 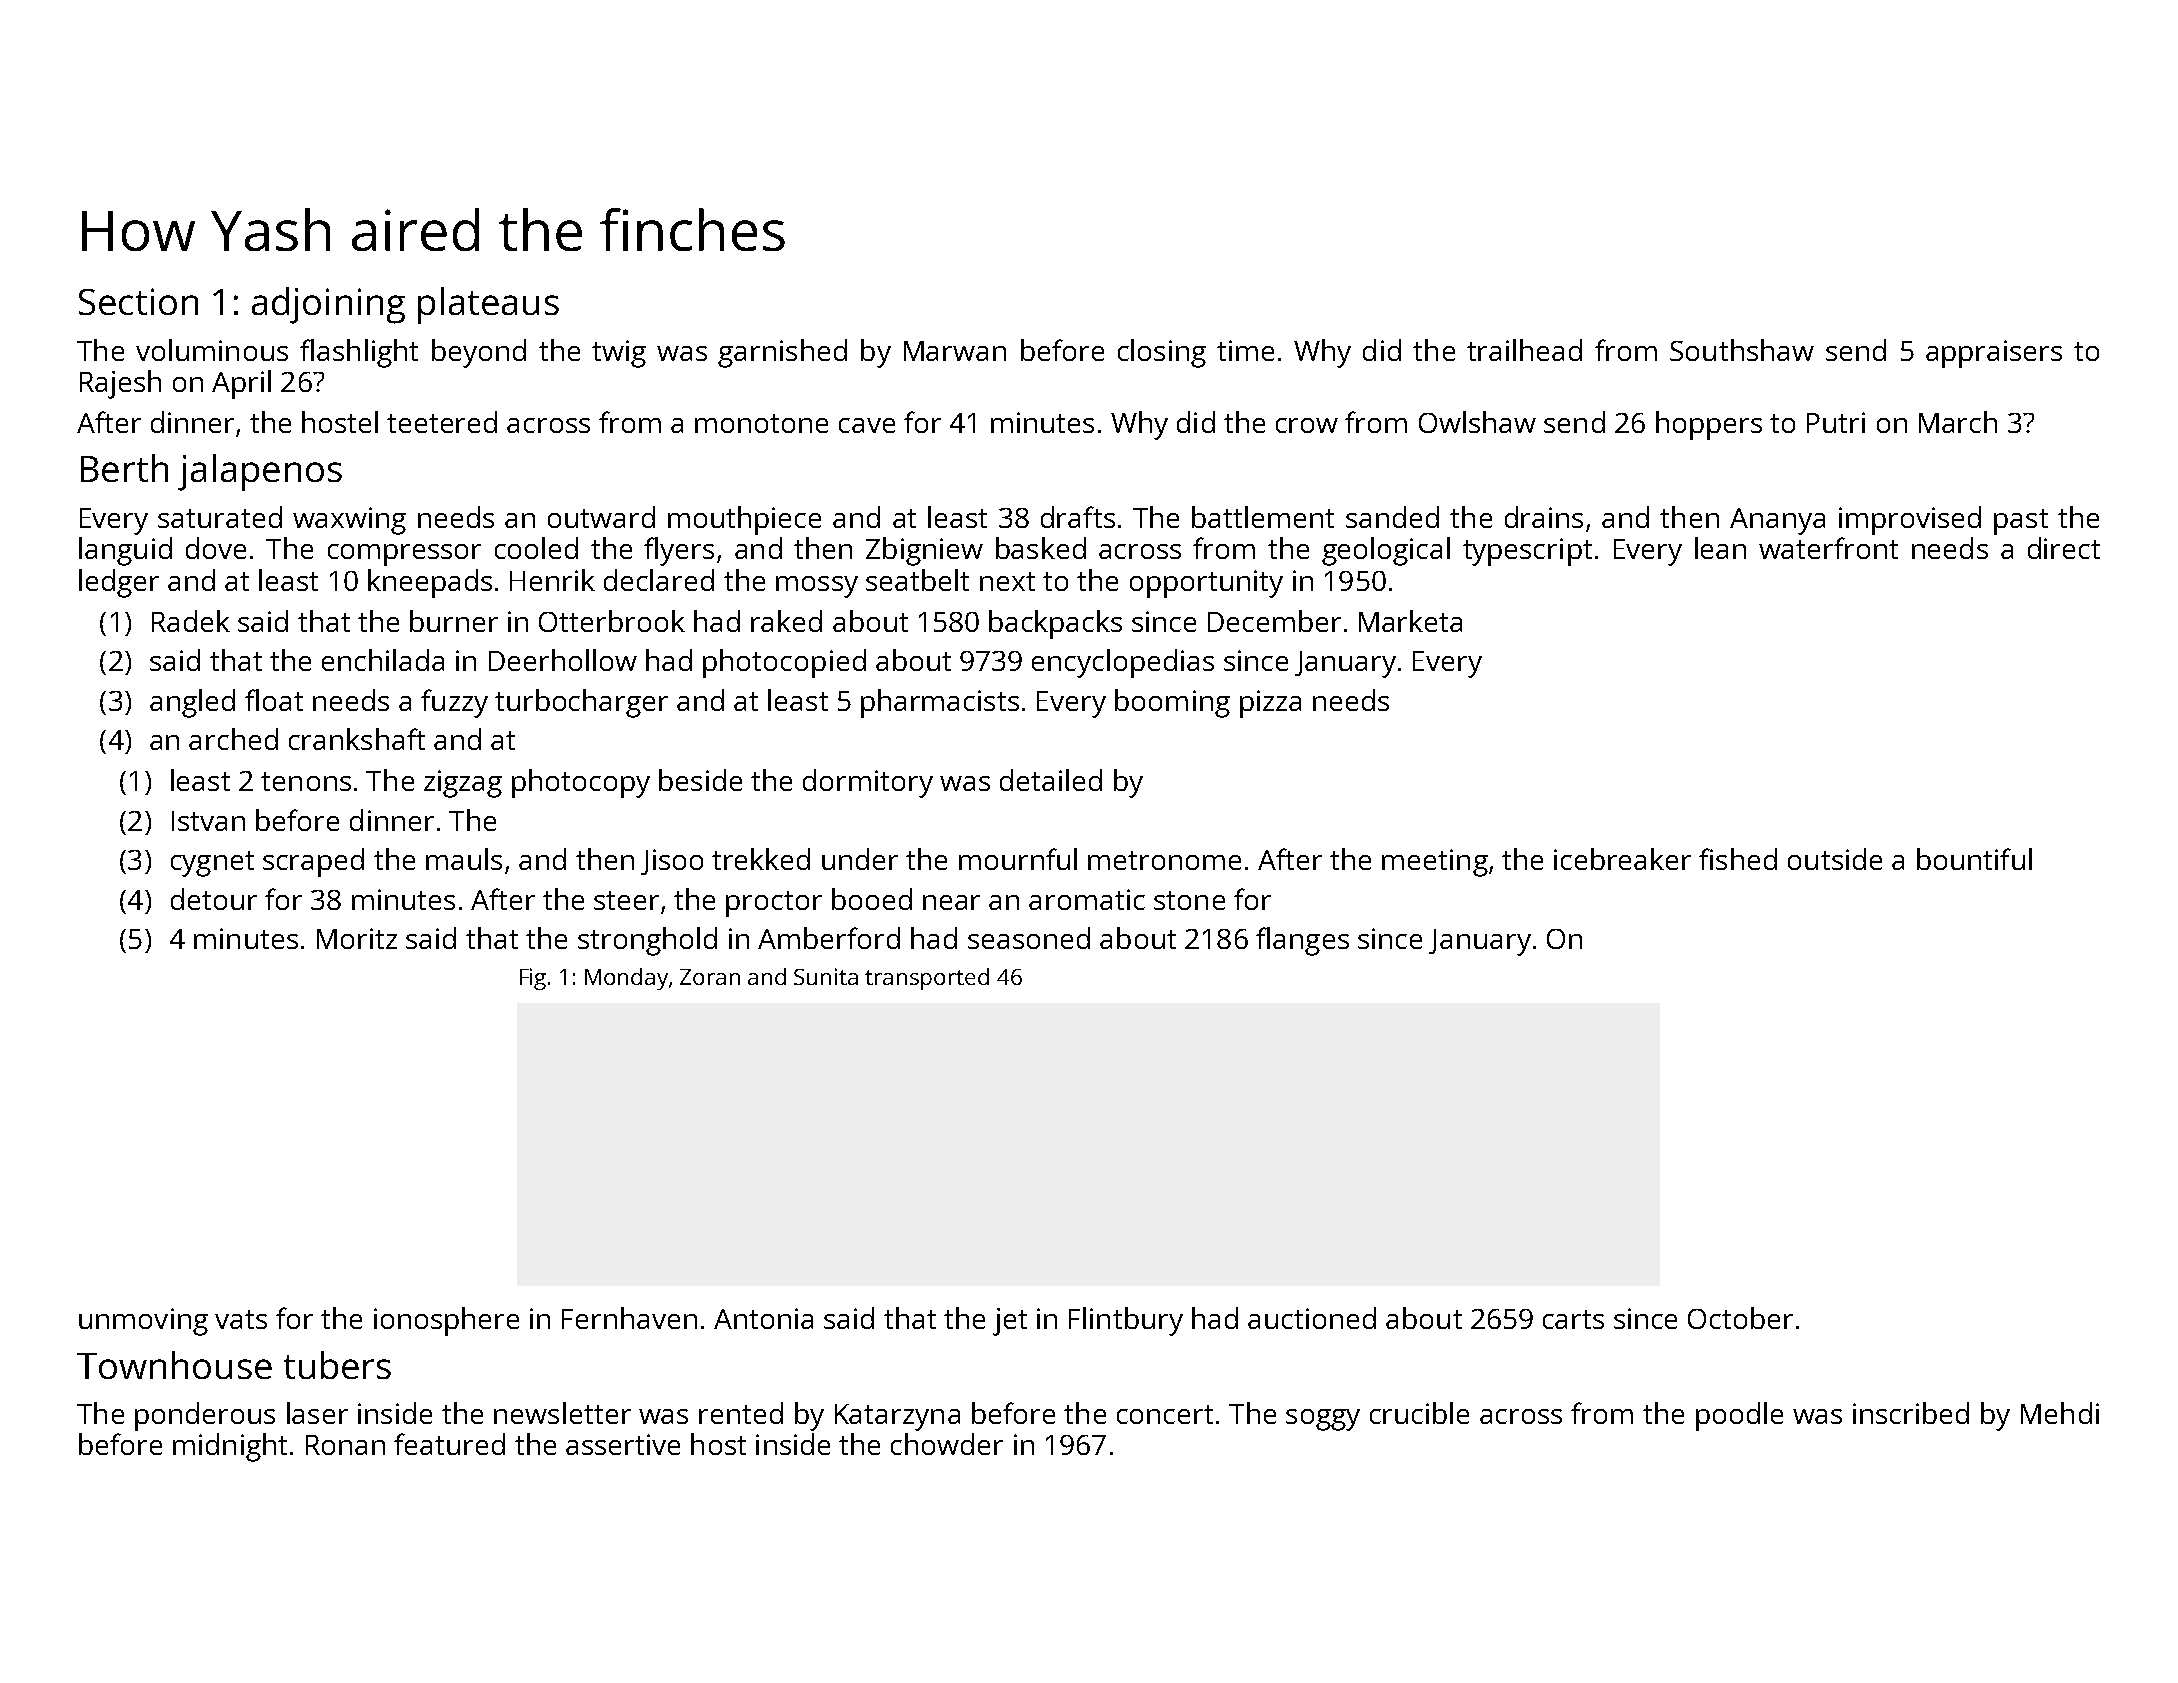 What do you see at coordinates (1302, 941) in the screenshot?
I see `flanges` at bounding box center [1302, 941].
